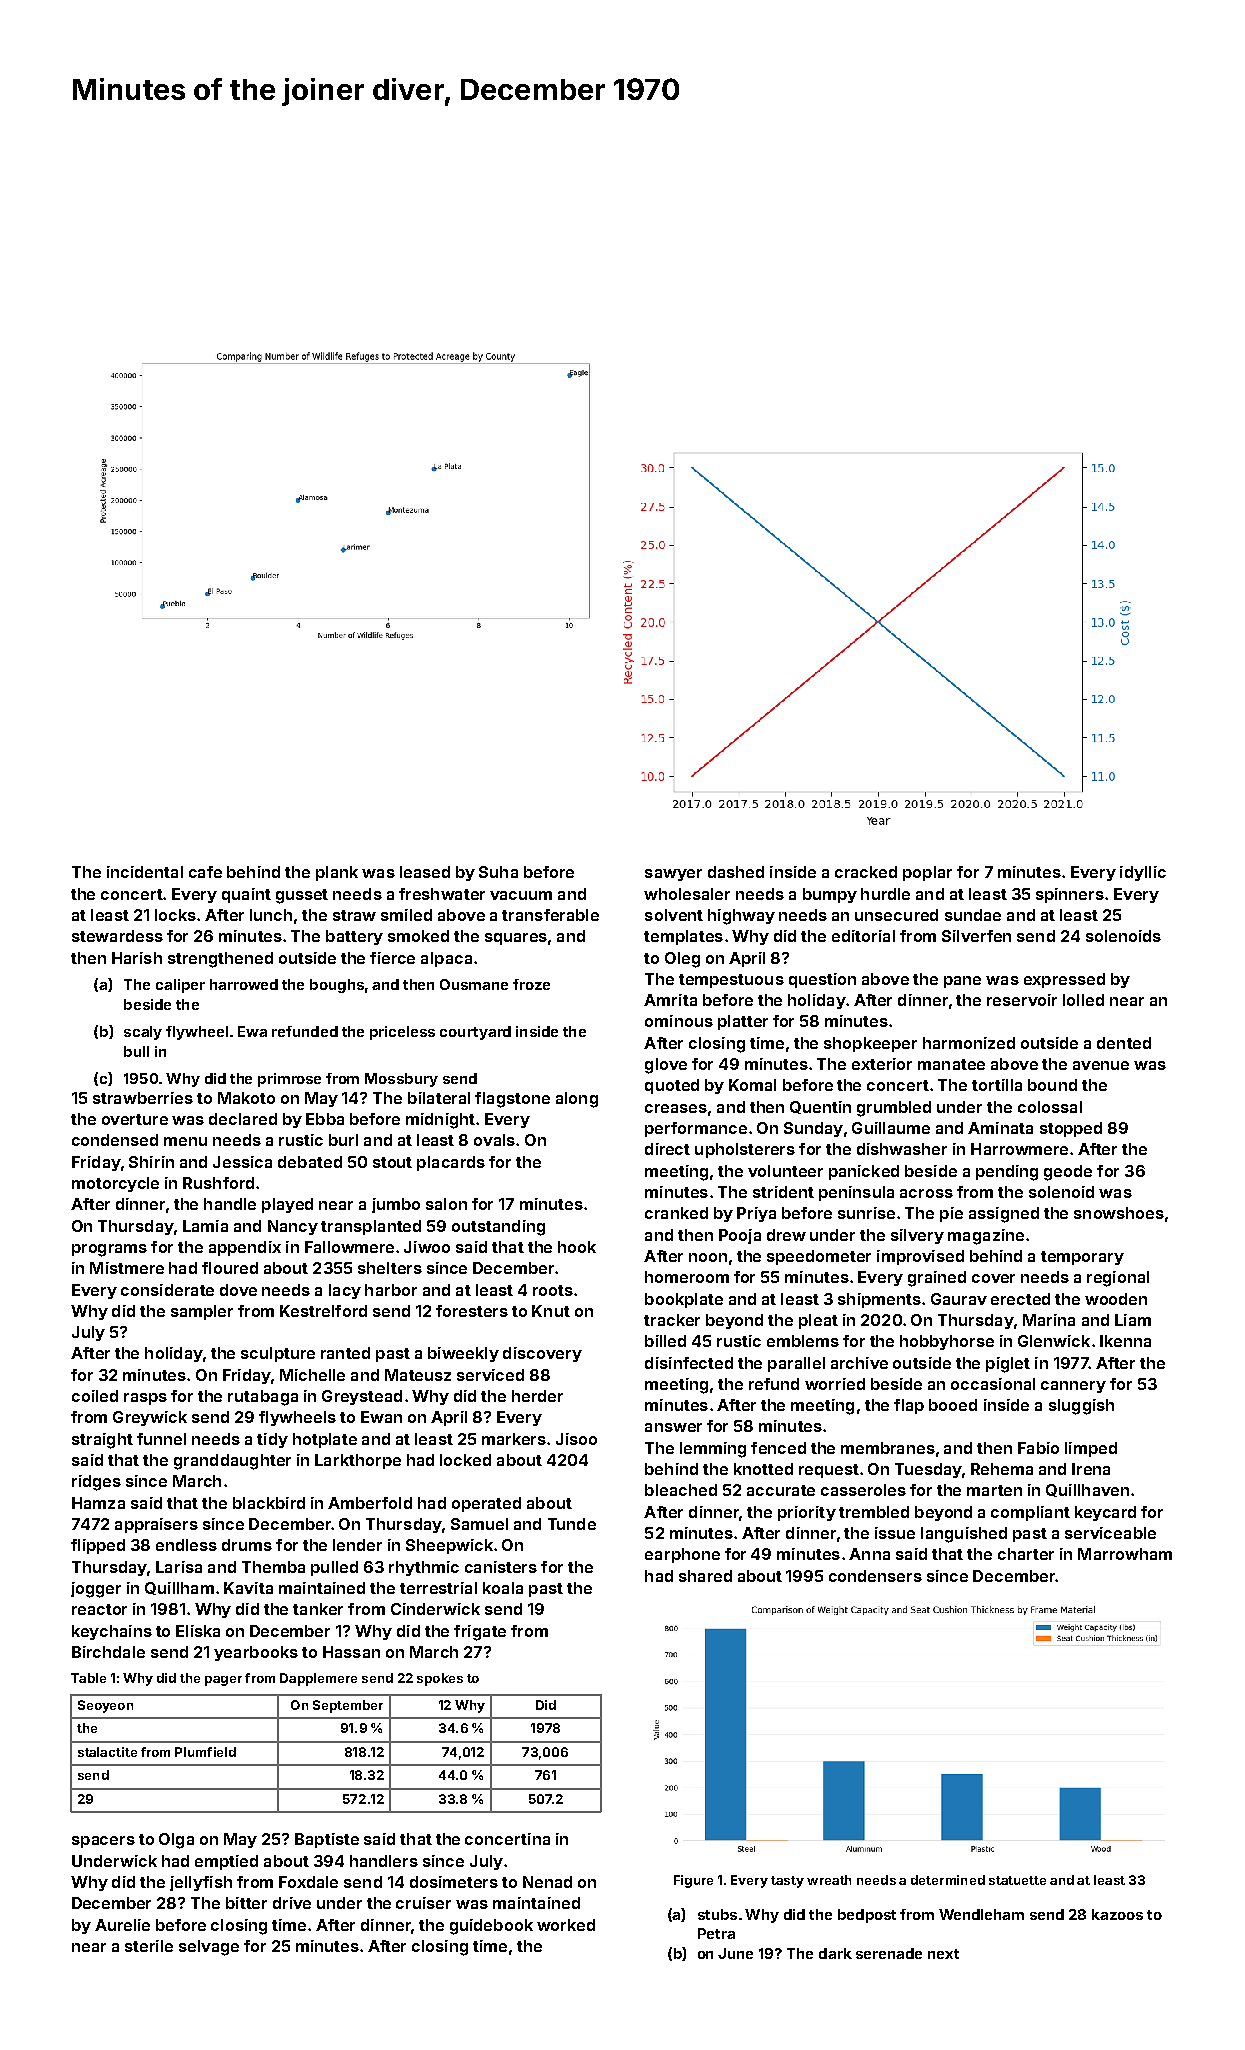  What do you see at coordinates (145, 872) in the screenshot?
I see `incidental` at bounding box center [145, 872].
